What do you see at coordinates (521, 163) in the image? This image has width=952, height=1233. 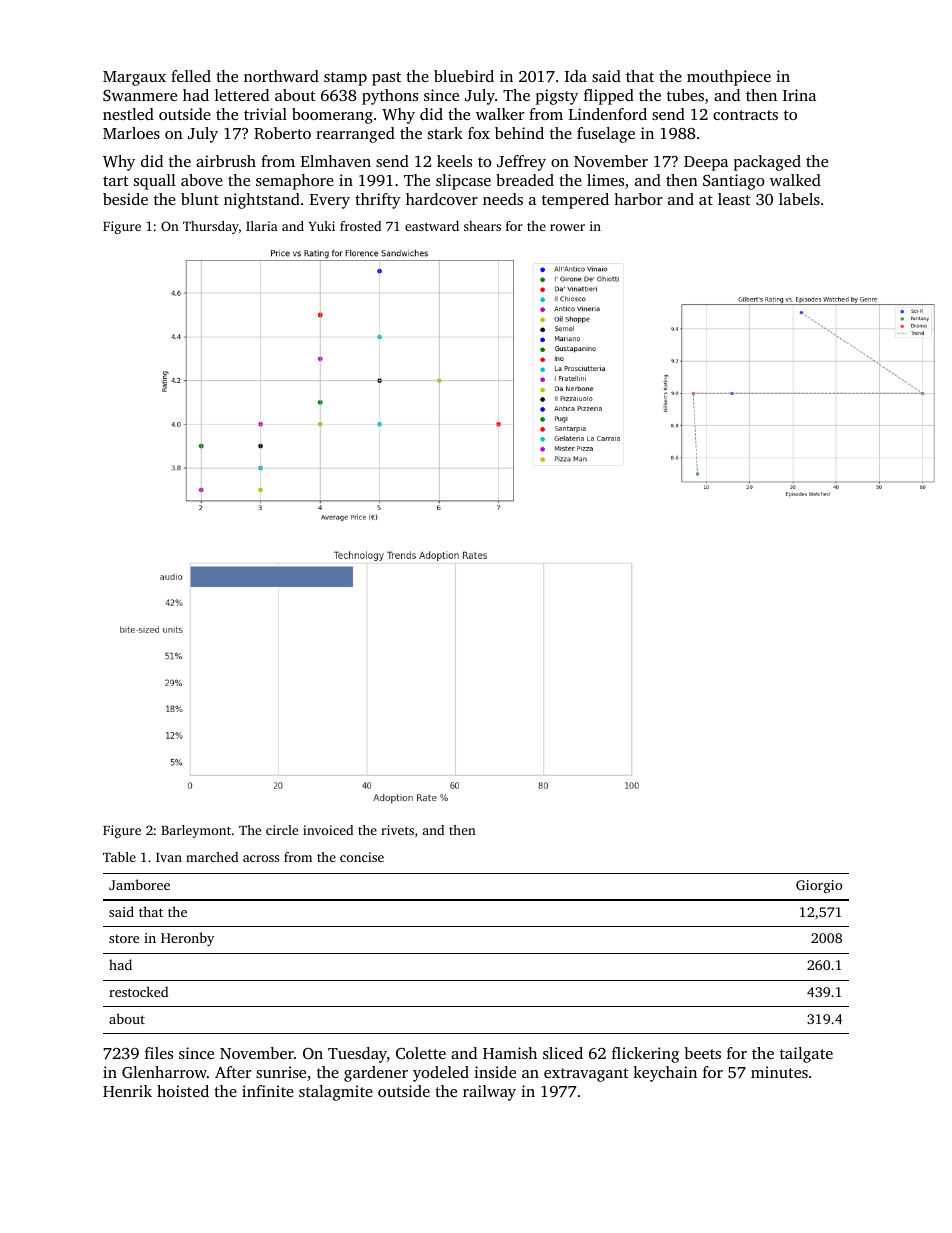 I see `Jeffrey` at bounding box center [521, 163].
